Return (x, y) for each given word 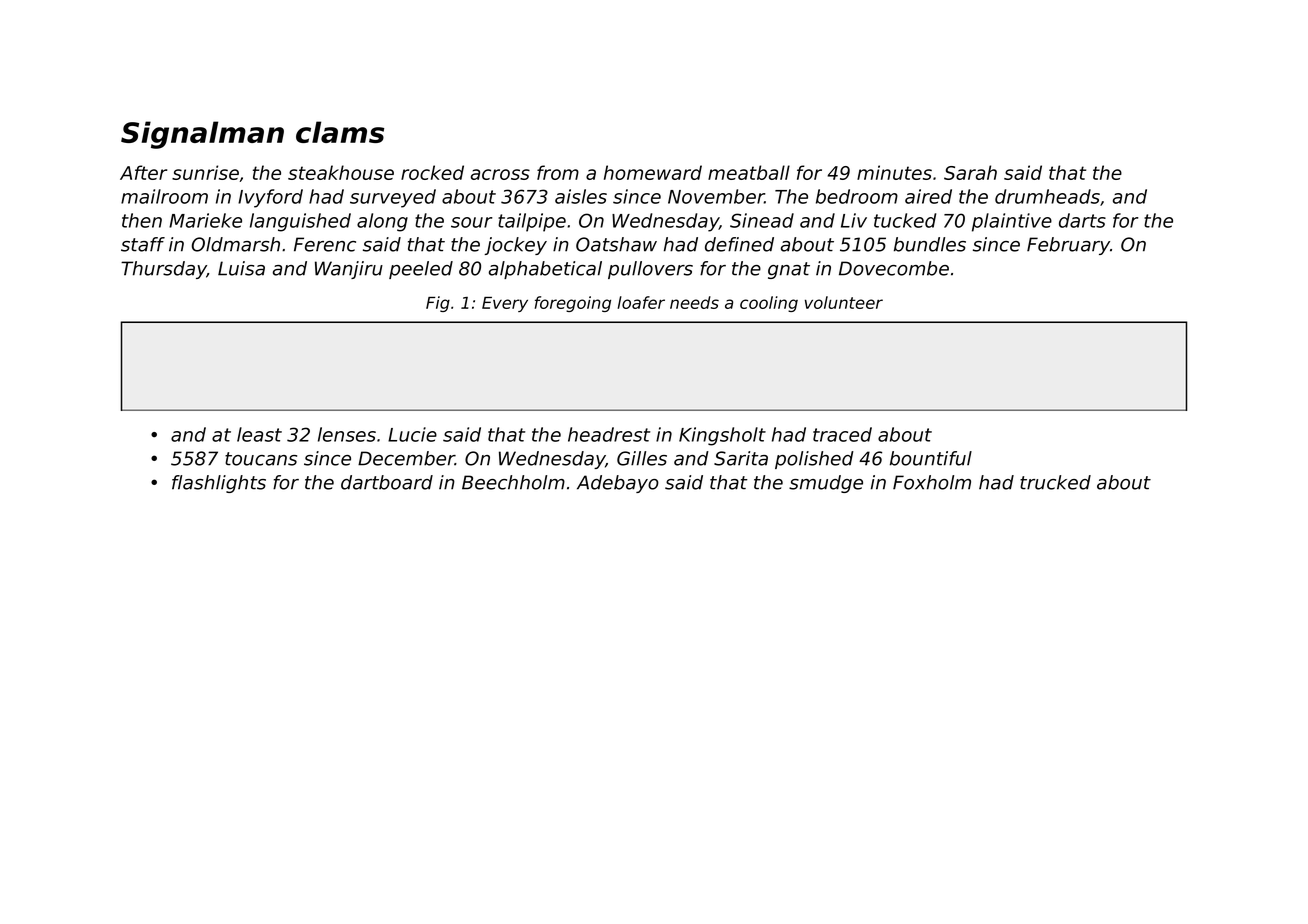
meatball (749, 172)
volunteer (844, 302)
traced (842, 434)
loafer (641, 302)
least (259, 434)
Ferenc (325, 244)
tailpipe (532, 222)
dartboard (387, 482)
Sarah (970, 172)
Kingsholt (722, 436)
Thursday (164, 270)
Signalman (202, 135)
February (1068, 246)
